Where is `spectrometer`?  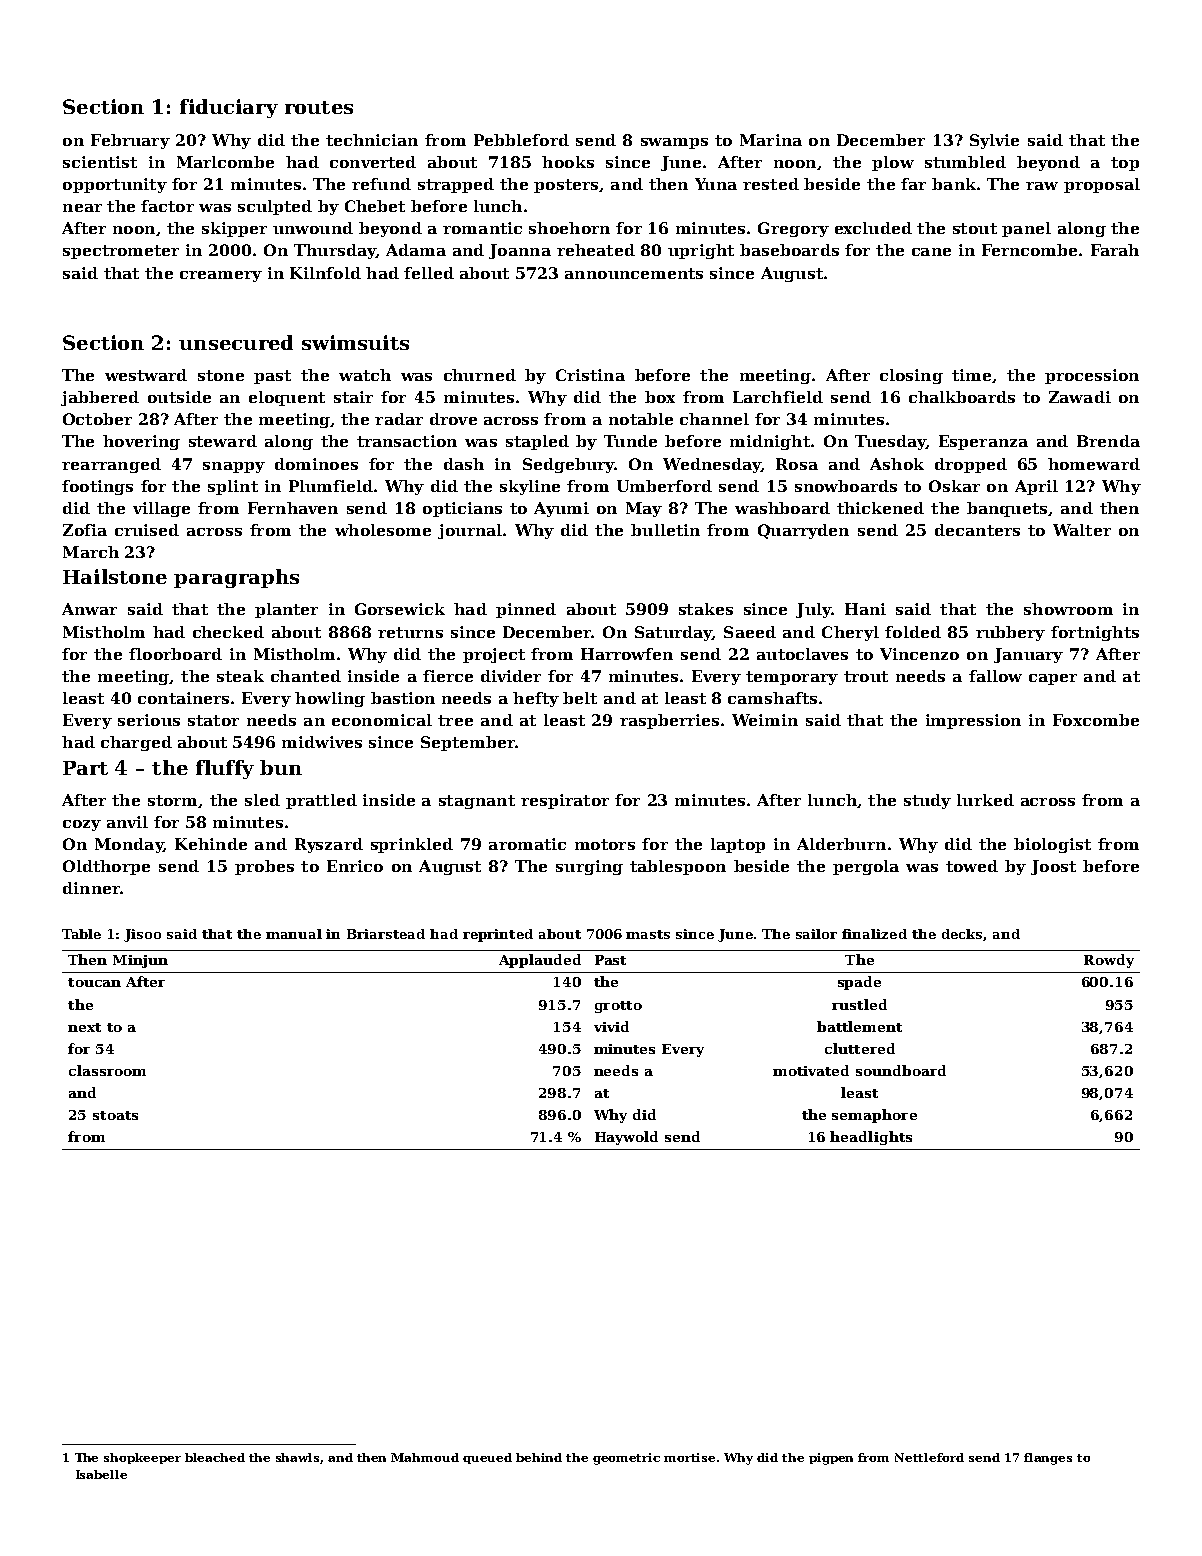
spectrometer is located at coordinates (121, 252).
